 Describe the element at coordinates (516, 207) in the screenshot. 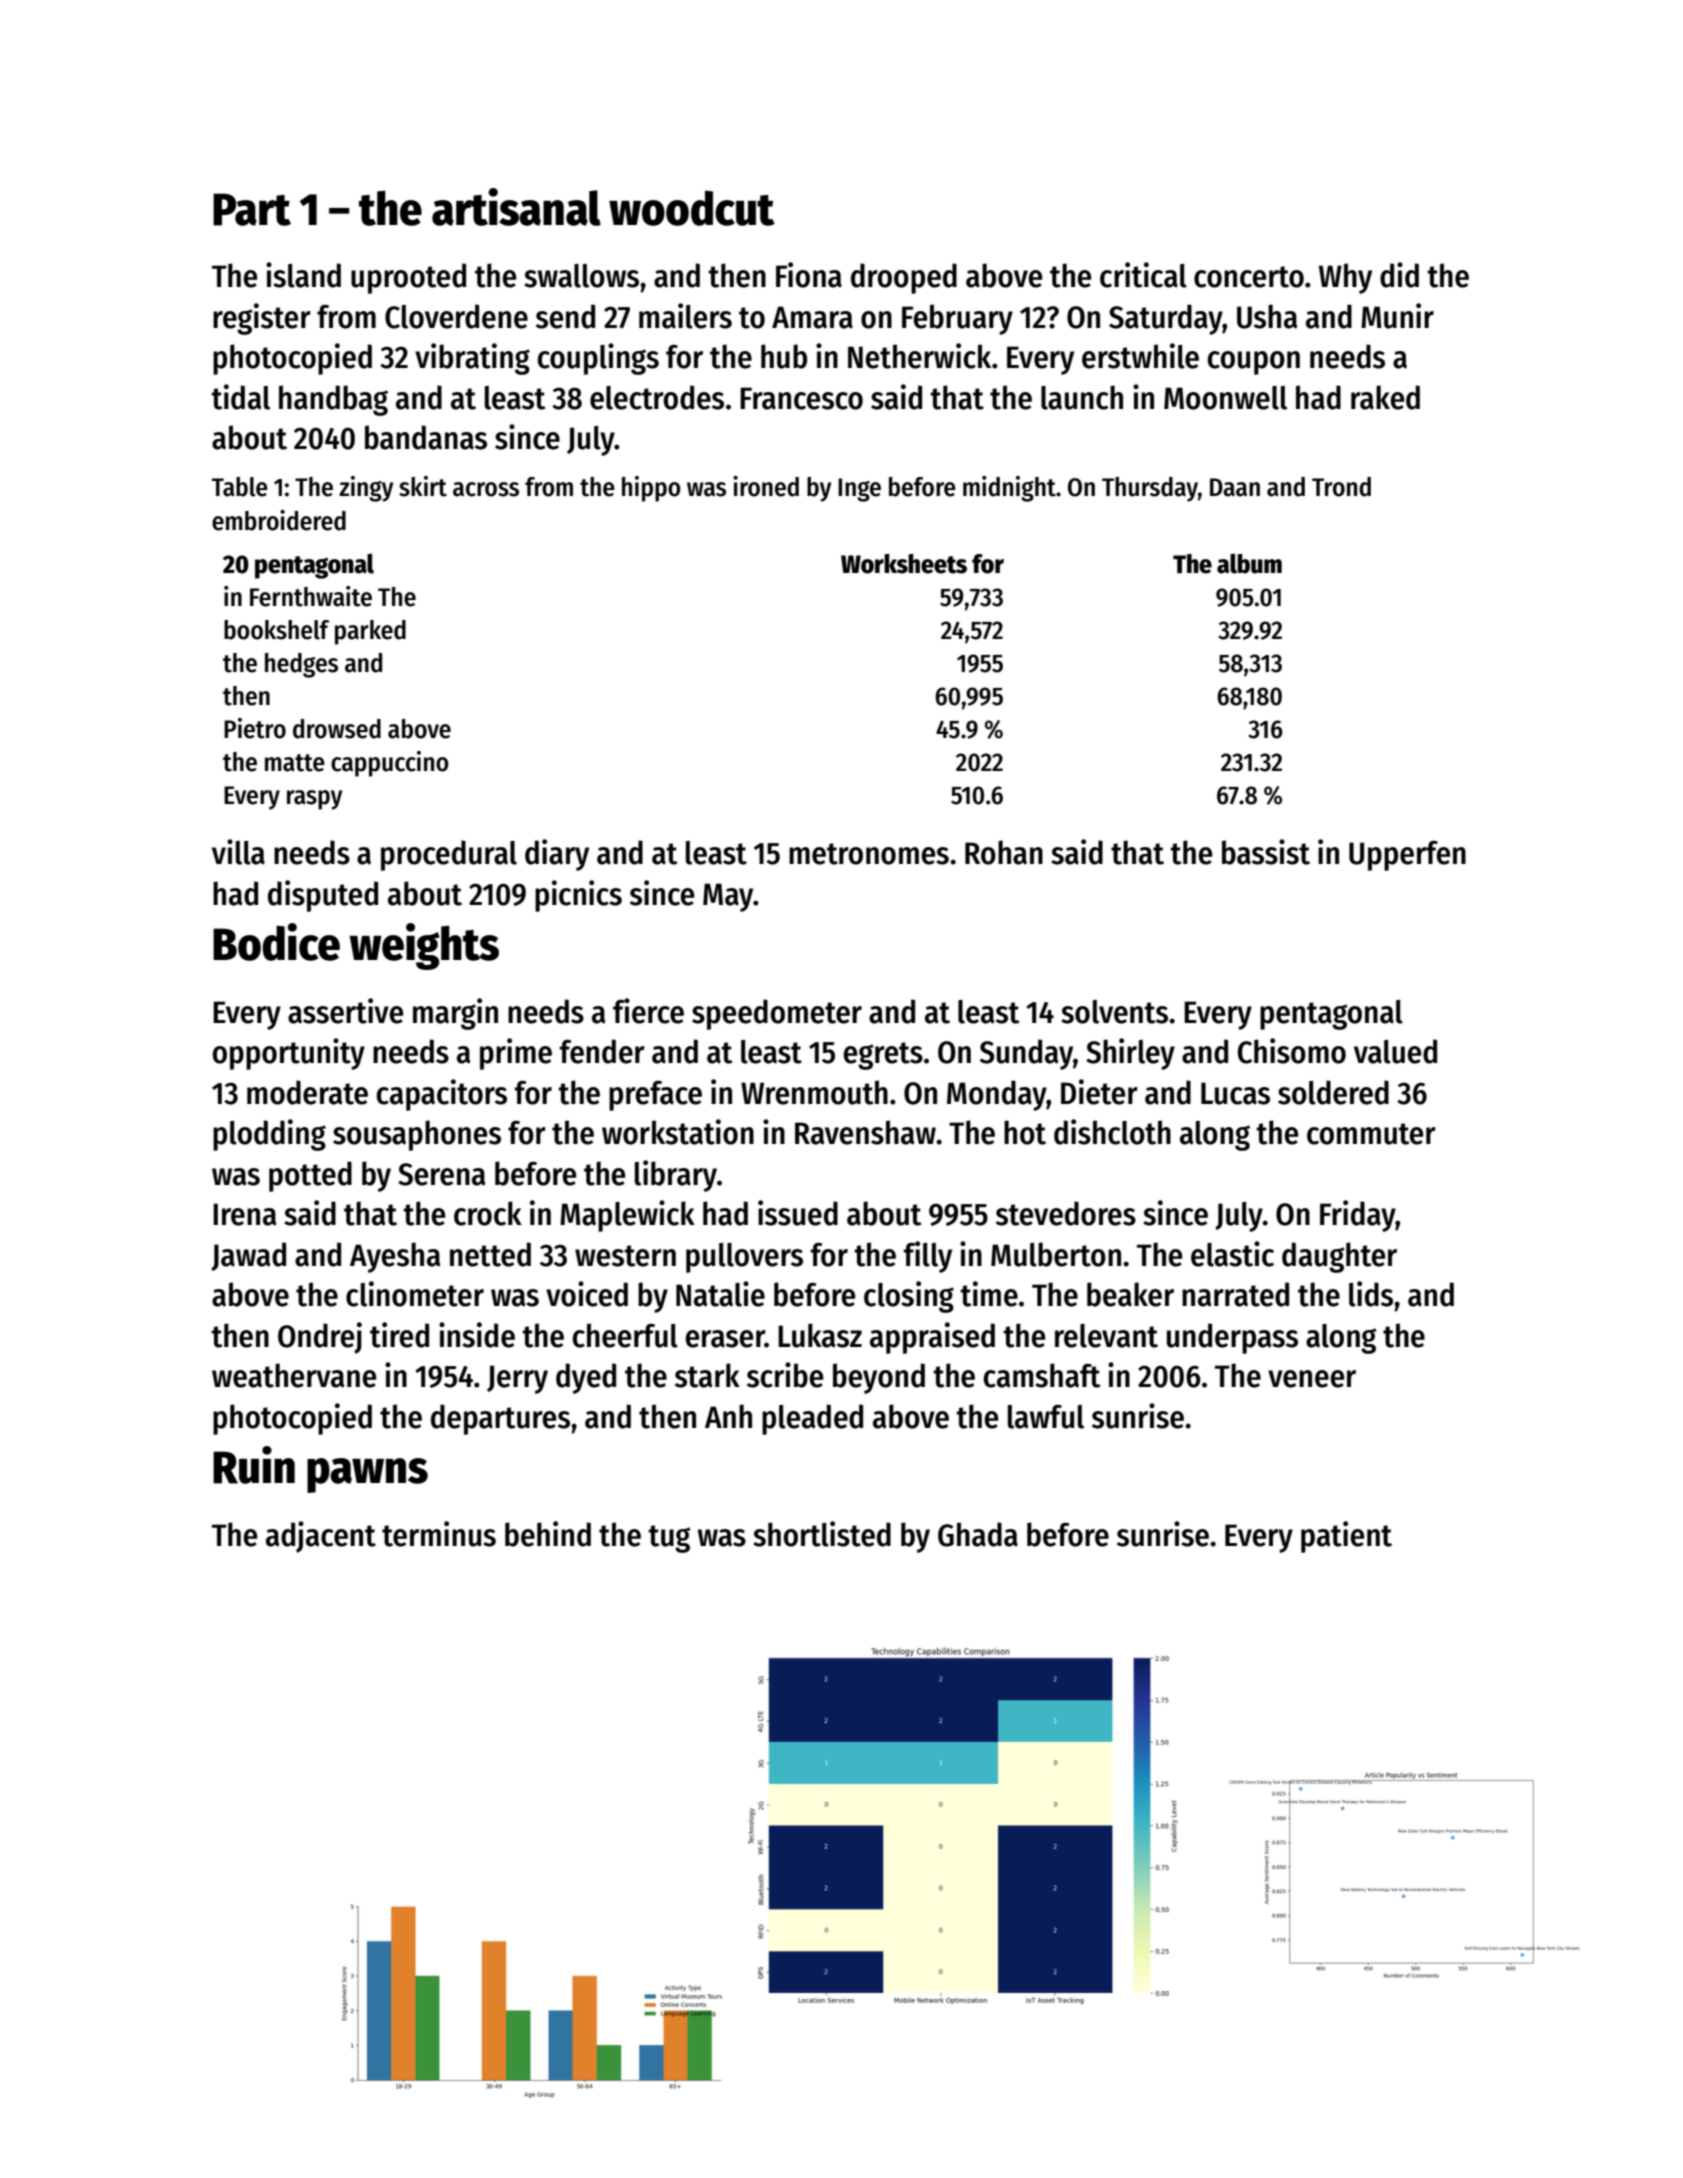

I see `artisanal` at that location.
